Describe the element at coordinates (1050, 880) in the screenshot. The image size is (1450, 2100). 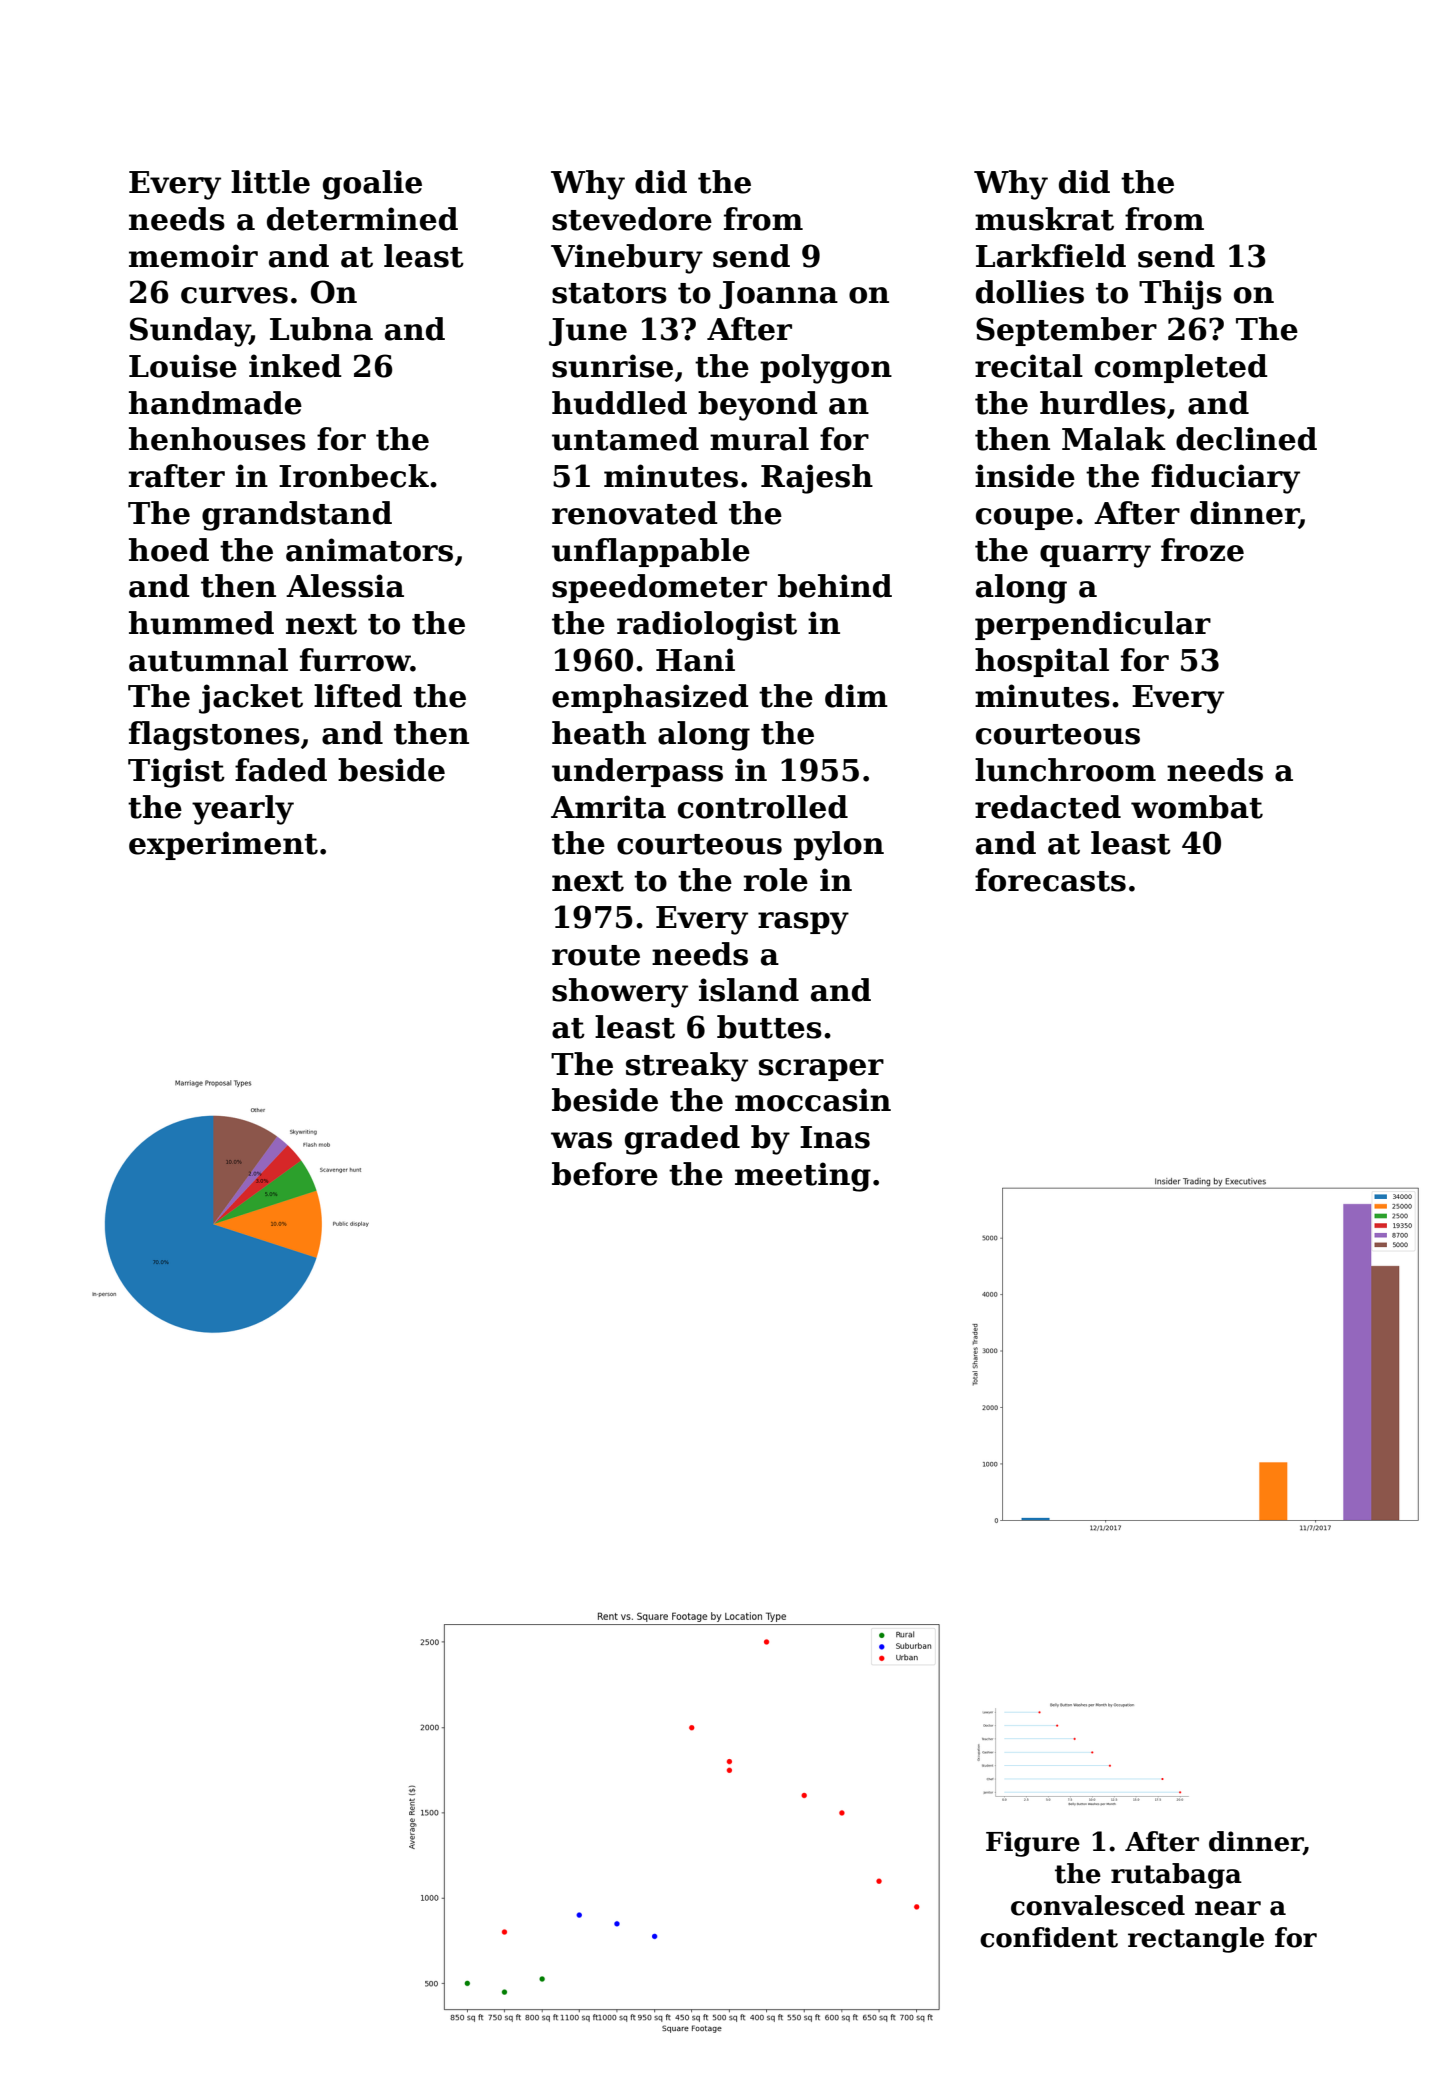
I see `forecasts` at that location.
